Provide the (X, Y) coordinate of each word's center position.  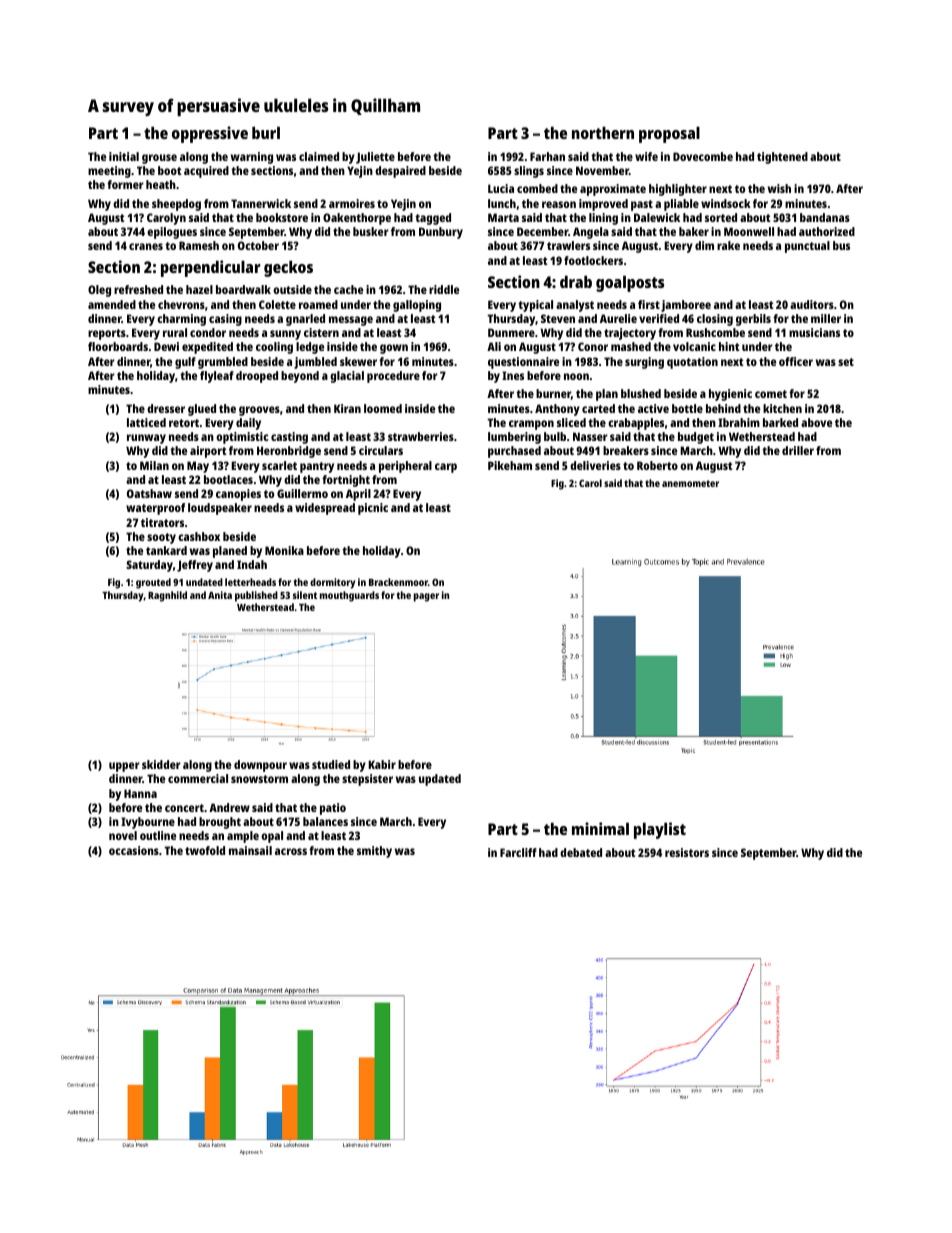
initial (124, 156)
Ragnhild (167, 596)
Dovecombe (703, 156)
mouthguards (349, 596)
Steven (558, 318)
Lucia (501, 188)
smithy (374, 852)
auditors (812, 304)
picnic (373, 509)
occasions (134, 850)
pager (426, 597)
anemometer (690, 483)
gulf (185, 363)
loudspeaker (220, 509)
